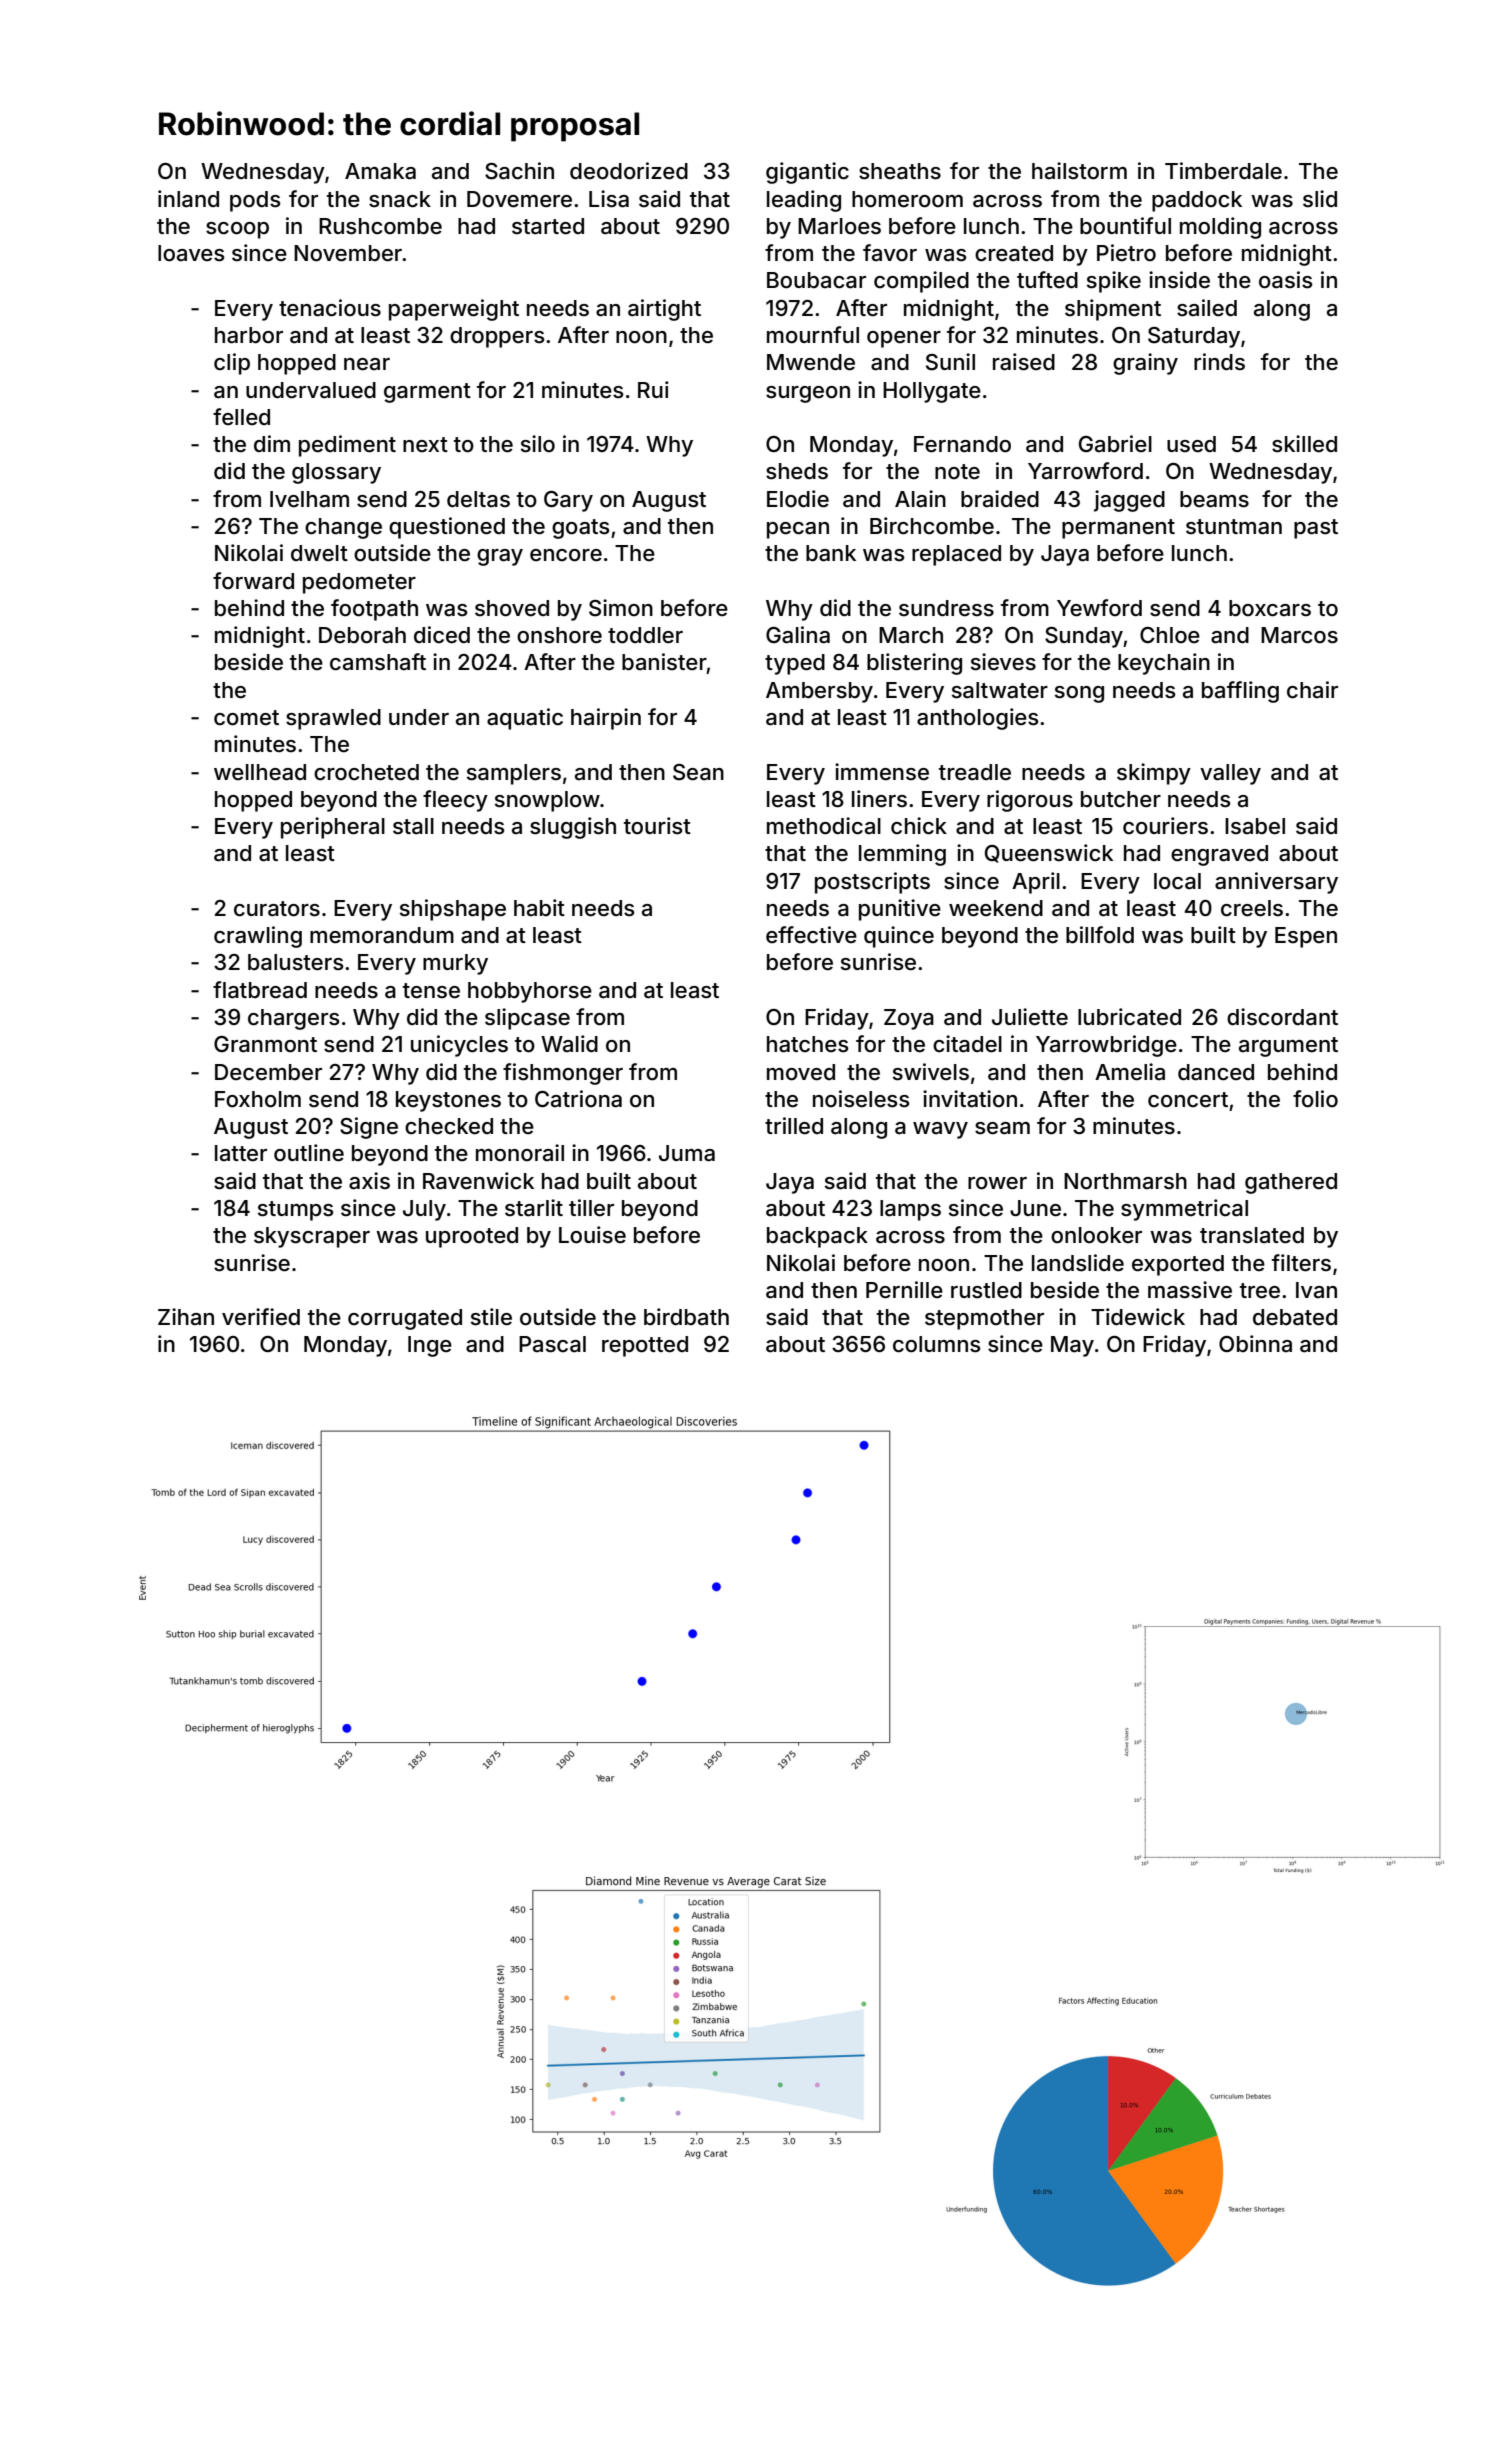  I want to click on sheds, so click(797, 471).
